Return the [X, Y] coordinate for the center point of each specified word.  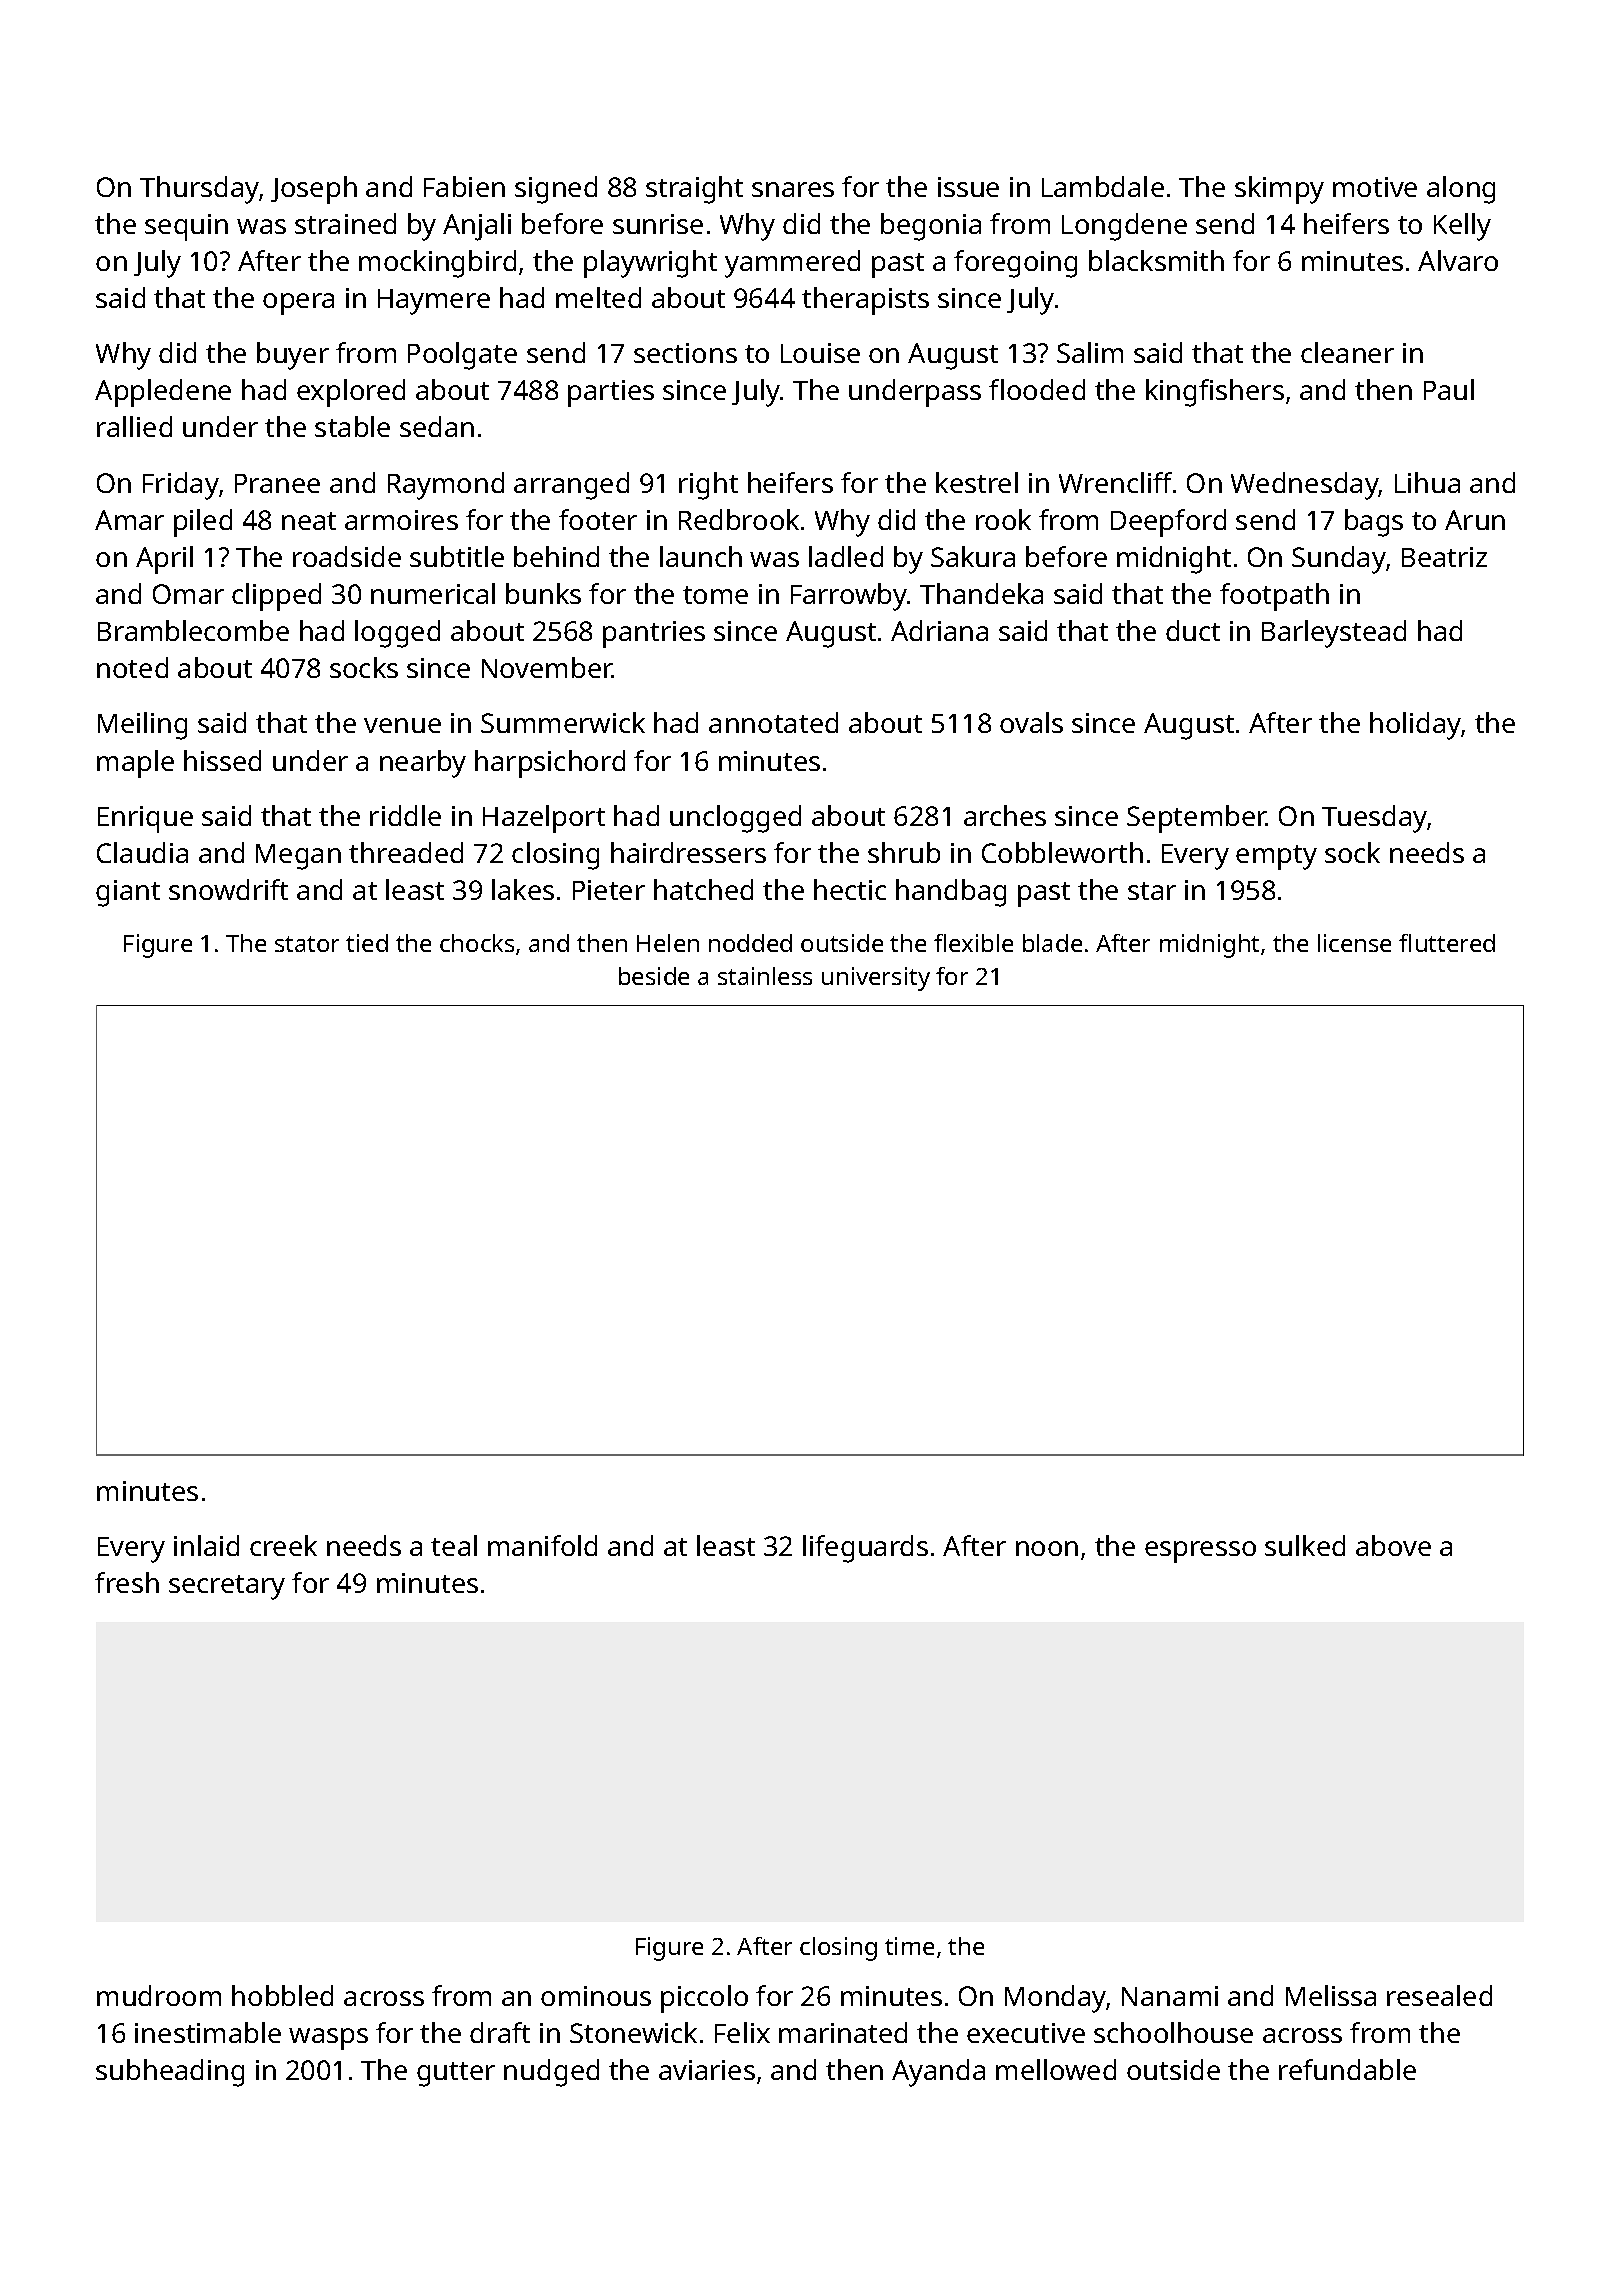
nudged [551, 2073]
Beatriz [1444, 557]
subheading [170, 2073]
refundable [1347, 2069]
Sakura [973, 556]
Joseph [314, 190]
